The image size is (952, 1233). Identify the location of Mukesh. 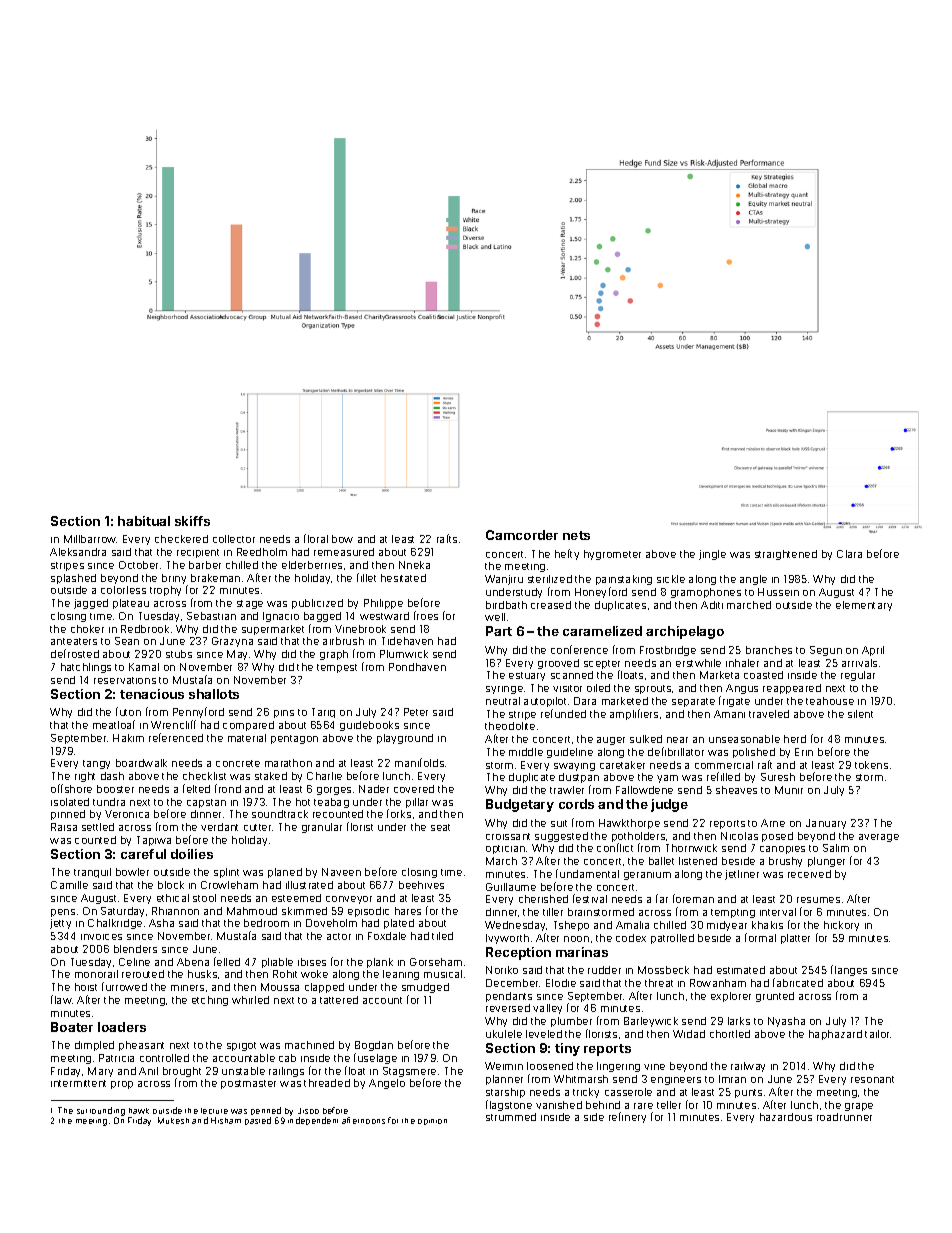
(173, 1120).
